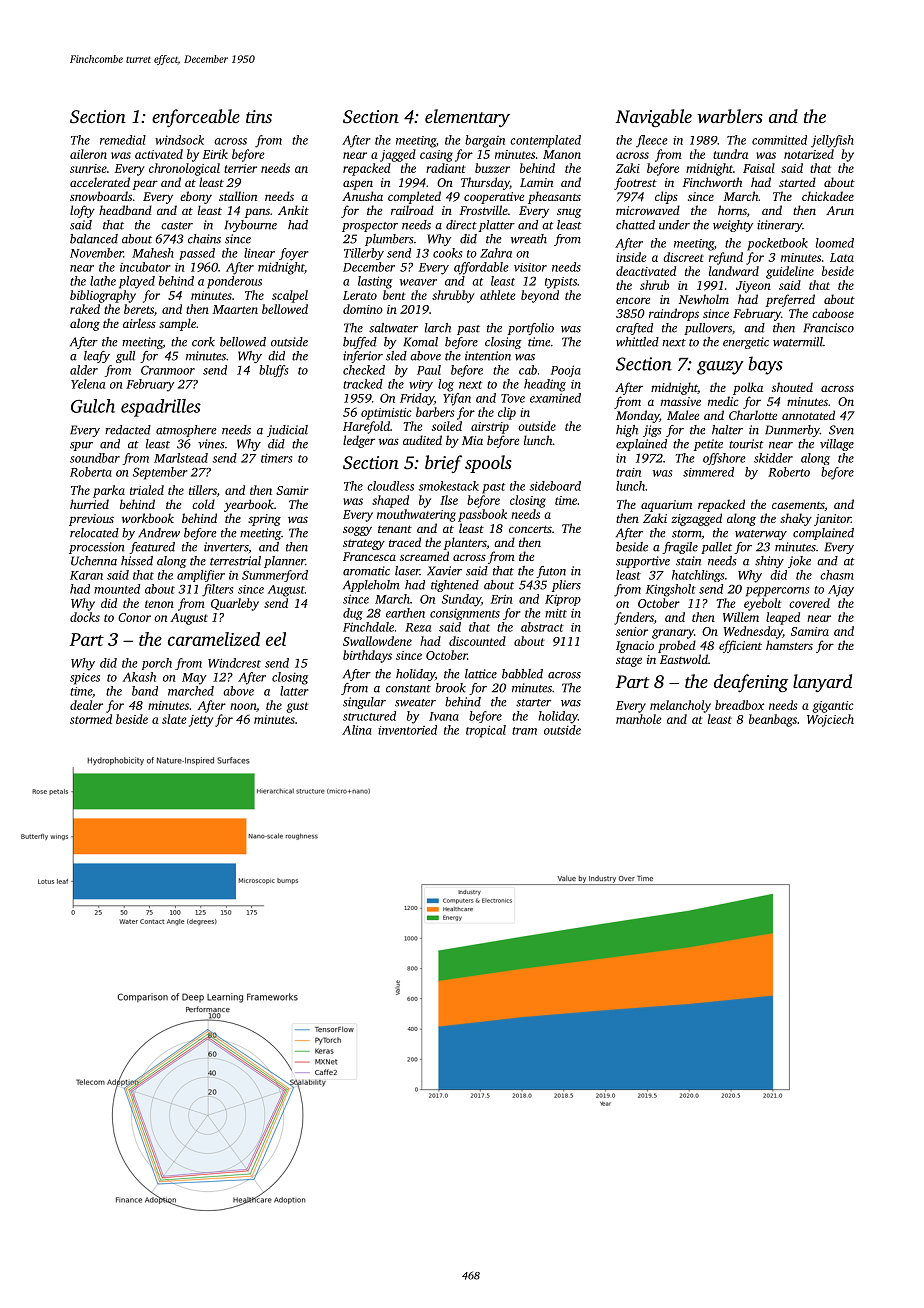 The image size is (924, 1308). I want to click on bluffs, so click(273, 371).
